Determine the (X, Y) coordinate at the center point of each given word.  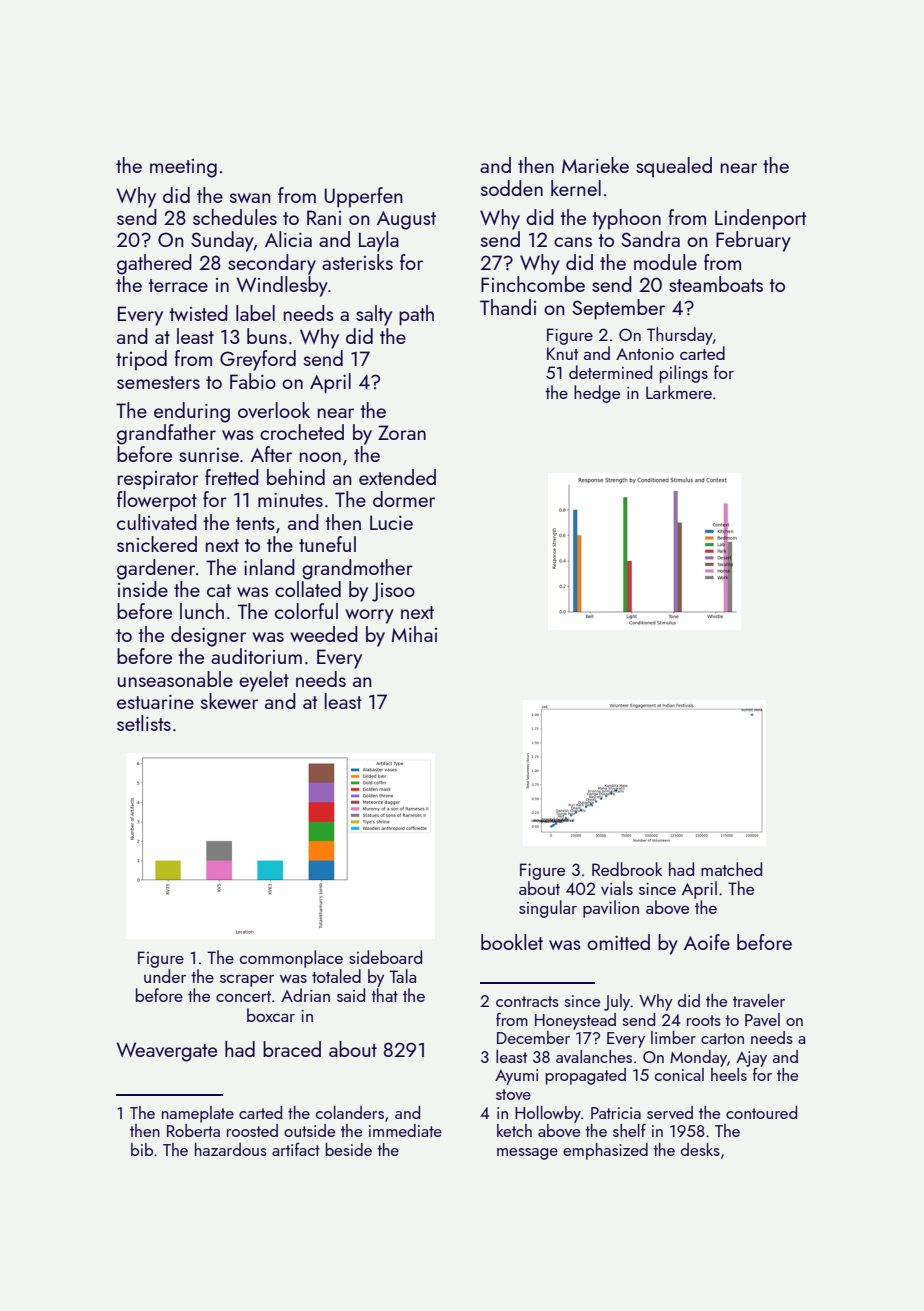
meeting (183, 168)
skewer (229, 701)
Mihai (414, 634)
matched (731, 869)
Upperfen (364, 197)
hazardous (231, 1149)
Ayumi (516, 1077)
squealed (674, 167)
